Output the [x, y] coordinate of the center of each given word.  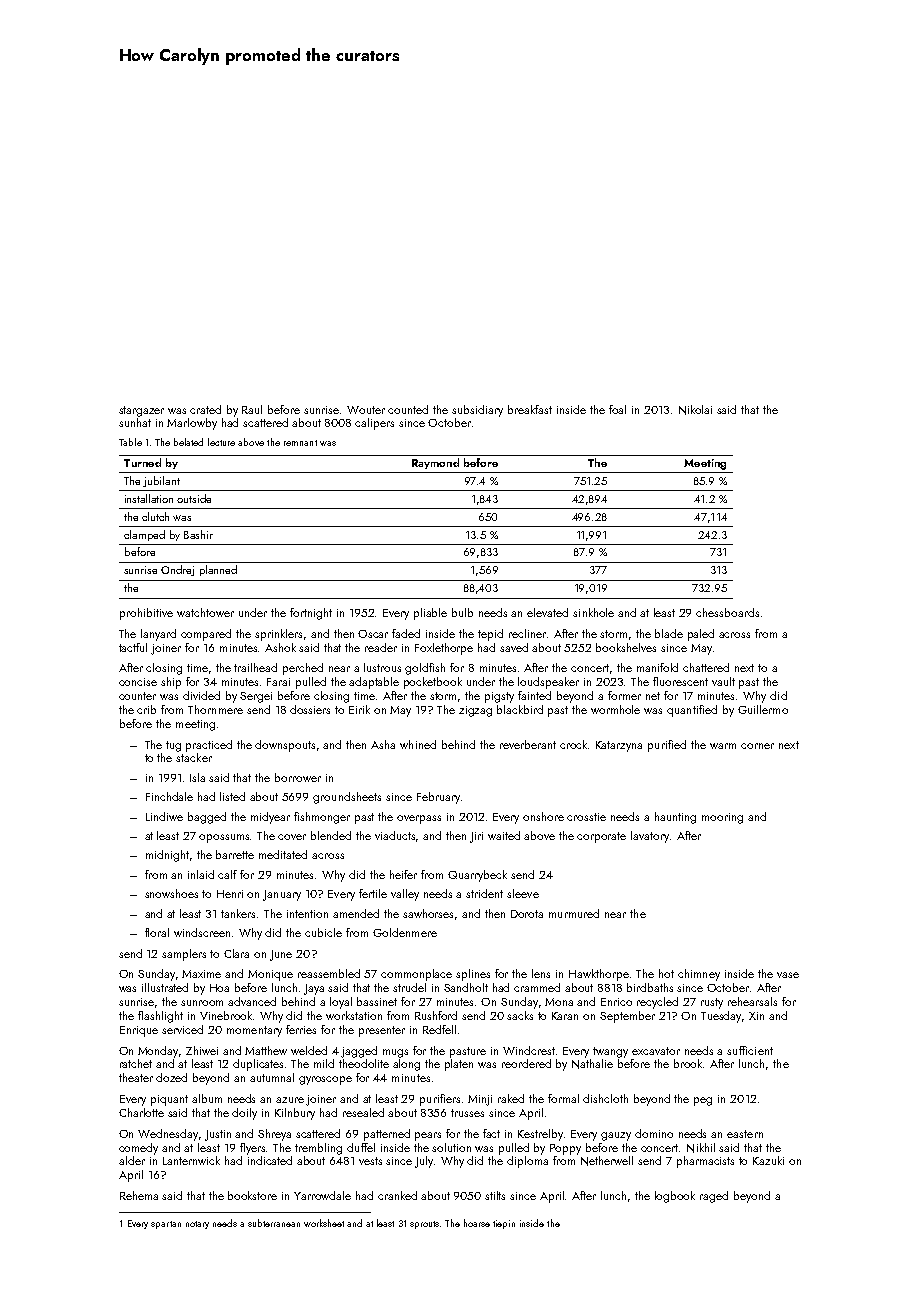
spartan [166, 1225]
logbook [675, 1197]
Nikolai [695, 410]
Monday [159, 1052]
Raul [252, 409]
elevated [547, 612]
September [627, 1017]
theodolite [364, 1063]
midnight [167, 856]
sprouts [424, 1225]
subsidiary [477, 411]
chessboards [727, 612]
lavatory [650, 837]
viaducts [396, 836]
